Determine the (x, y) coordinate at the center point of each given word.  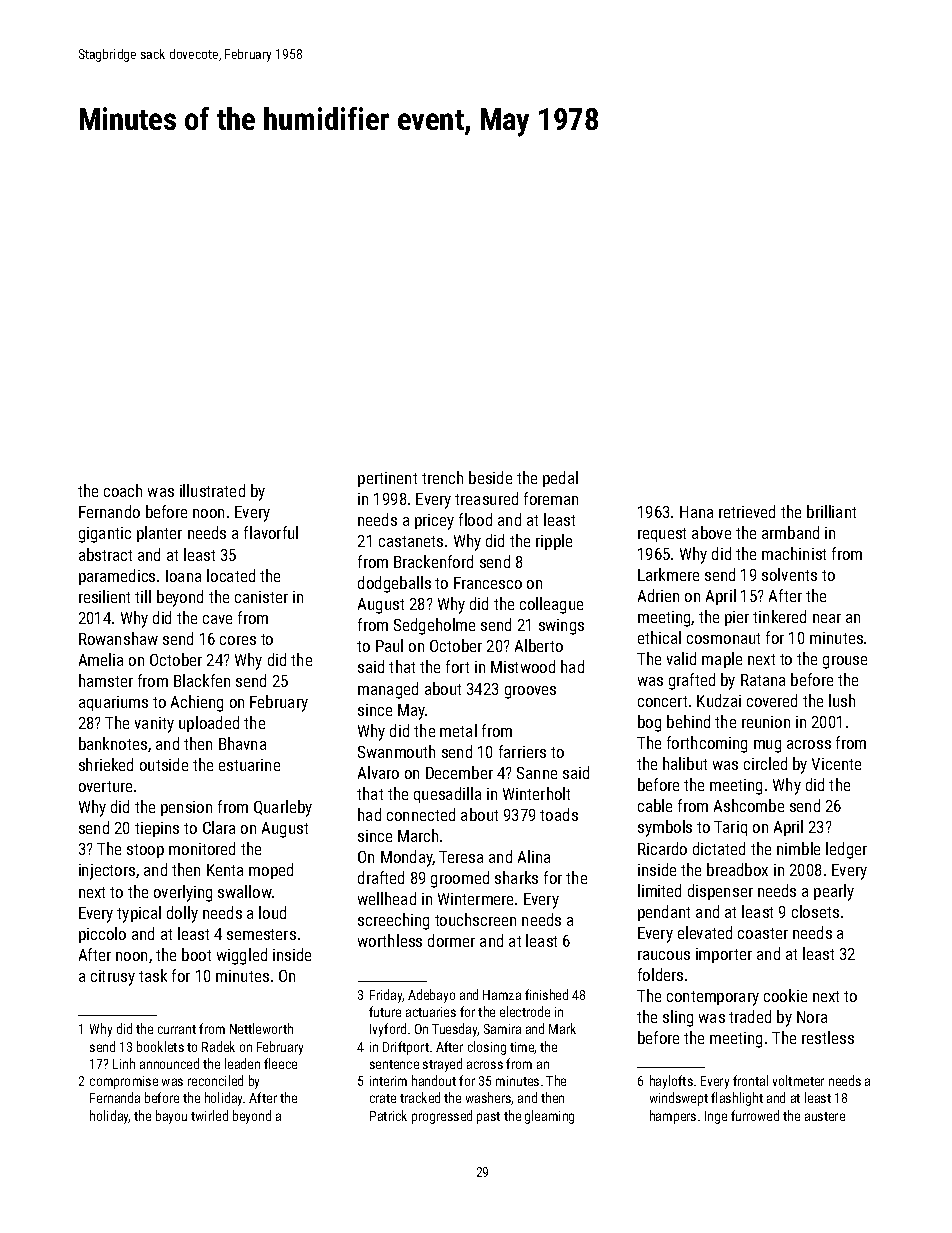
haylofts (671, 1082)
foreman (551, 498)
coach (123, 490)
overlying (183, 893)
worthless (390, 940)
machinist (794, 553)
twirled (209, 1115)
